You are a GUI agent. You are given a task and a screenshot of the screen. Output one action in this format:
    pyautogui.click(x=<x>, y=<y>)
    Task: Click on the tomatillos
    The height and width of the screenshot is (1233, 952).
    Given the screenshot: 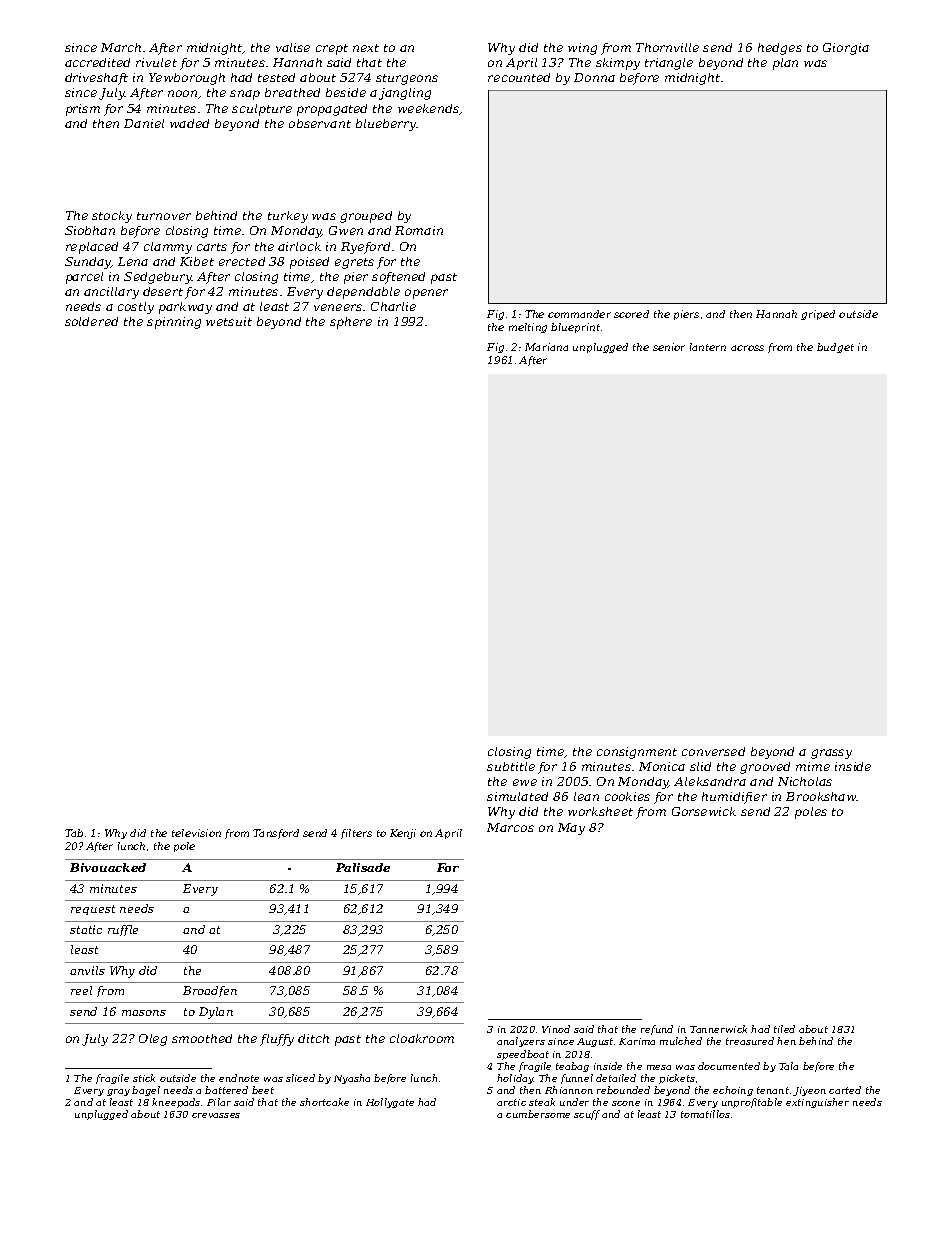 What is the action you would take?
    pyautogui.click(x=705, y=1114)
